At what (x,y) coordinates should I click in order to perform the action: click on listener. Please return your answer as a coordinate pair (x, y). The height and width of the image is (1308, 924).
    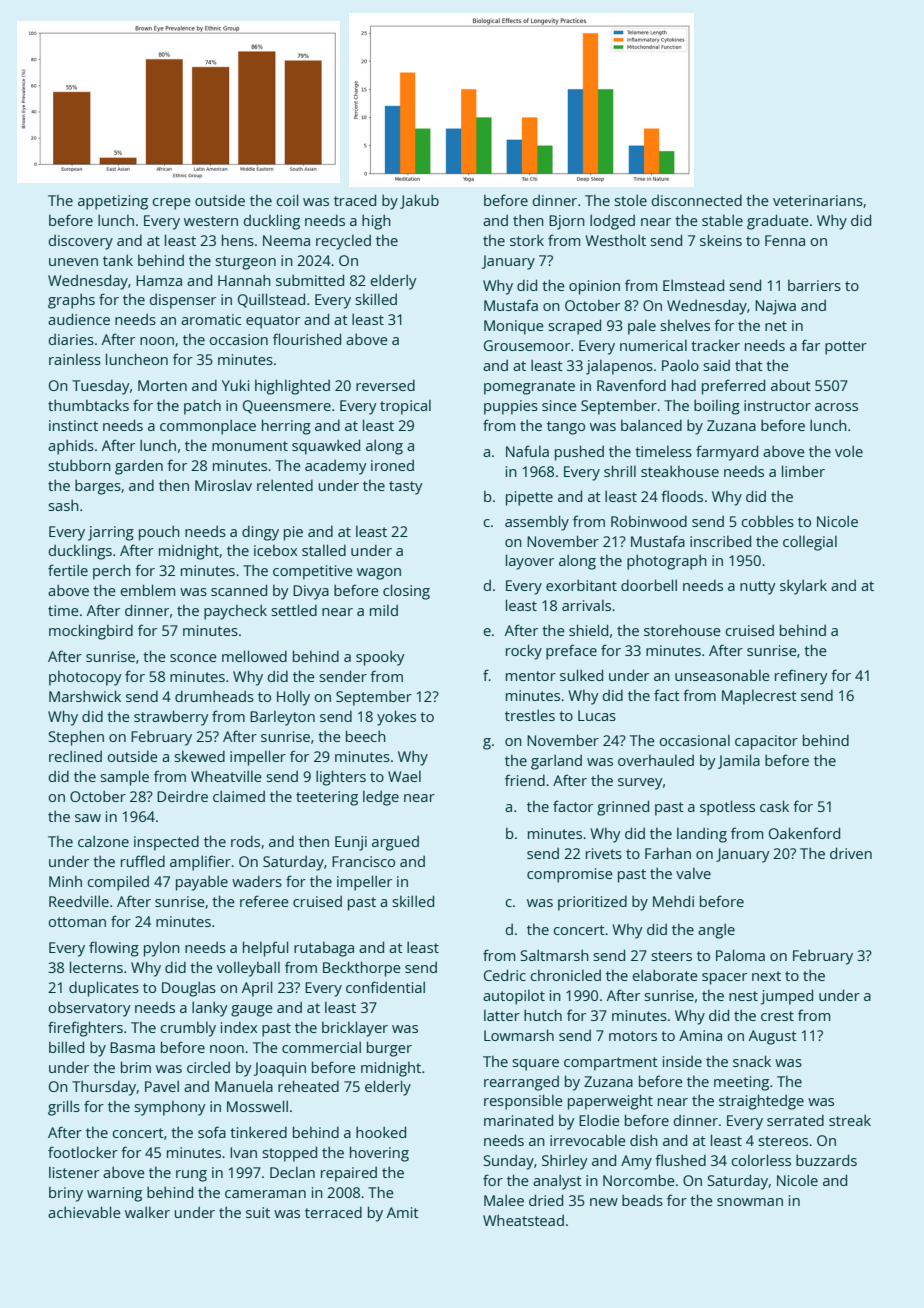
    Looking at the image, I should click on (74, 1172).
